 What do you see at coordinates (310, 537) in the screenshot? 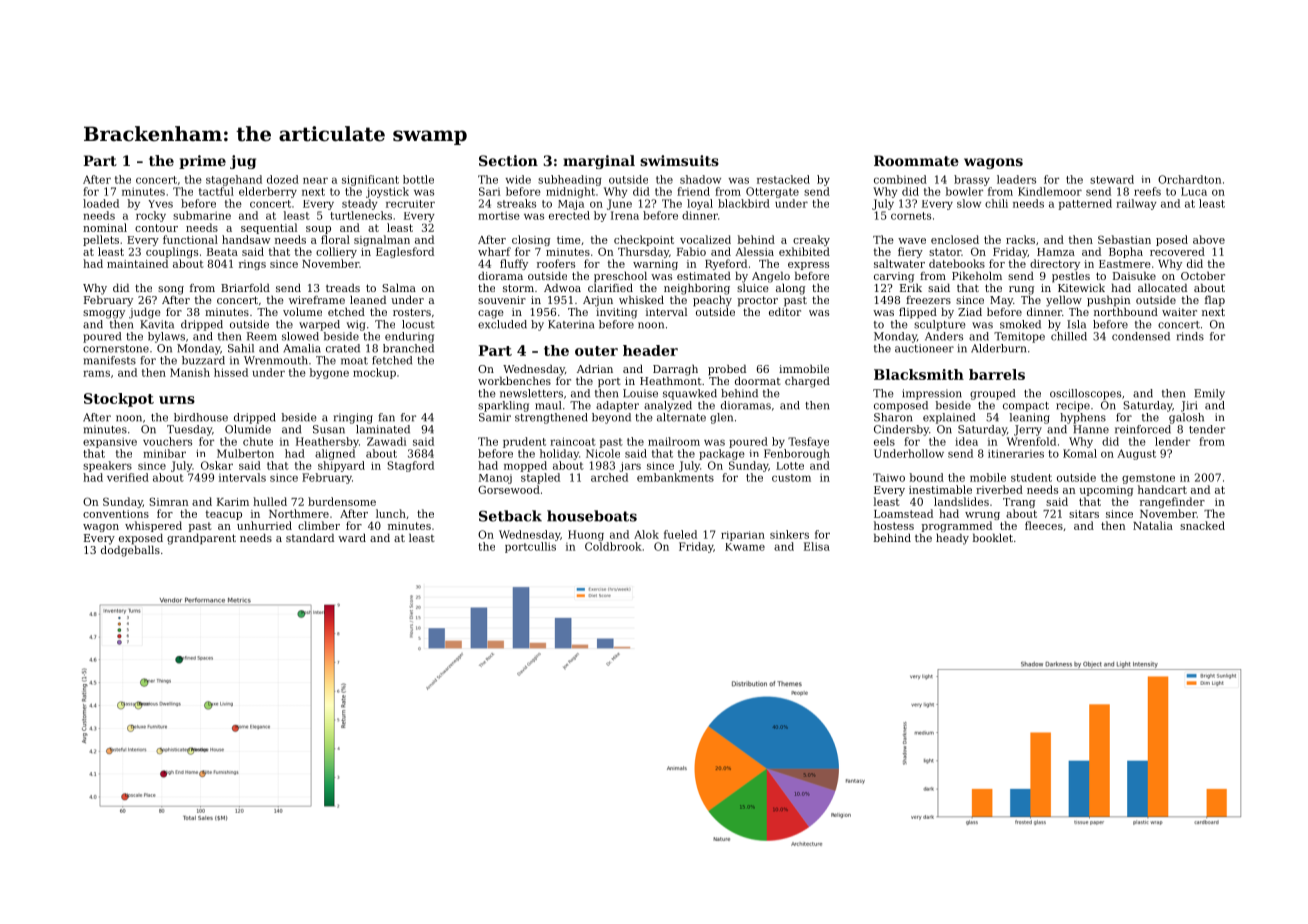
I see `standard` at bounding box center [310, 537].
